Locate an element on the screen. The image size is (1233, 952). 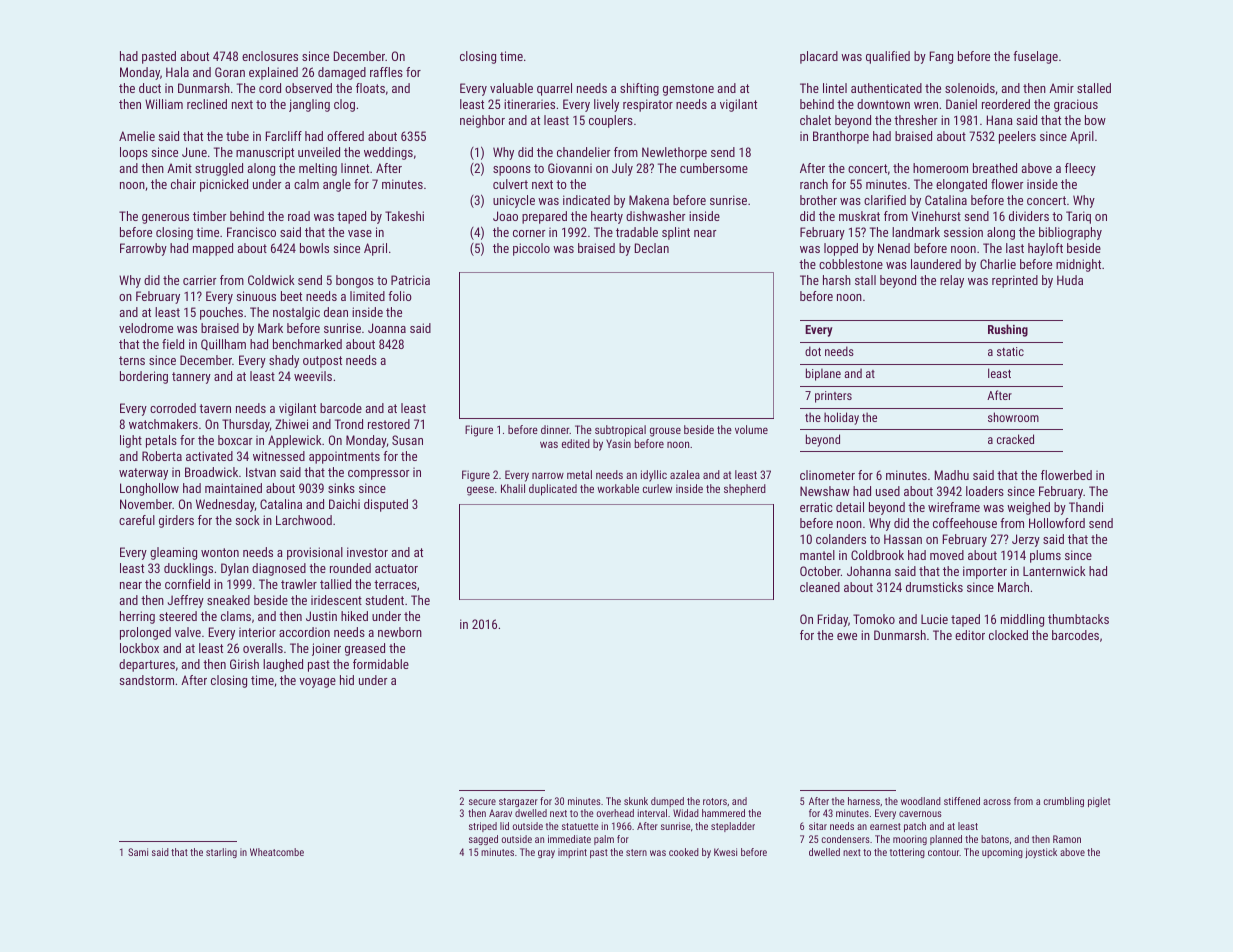
cumbersome is located at coordinates (714, 168).
